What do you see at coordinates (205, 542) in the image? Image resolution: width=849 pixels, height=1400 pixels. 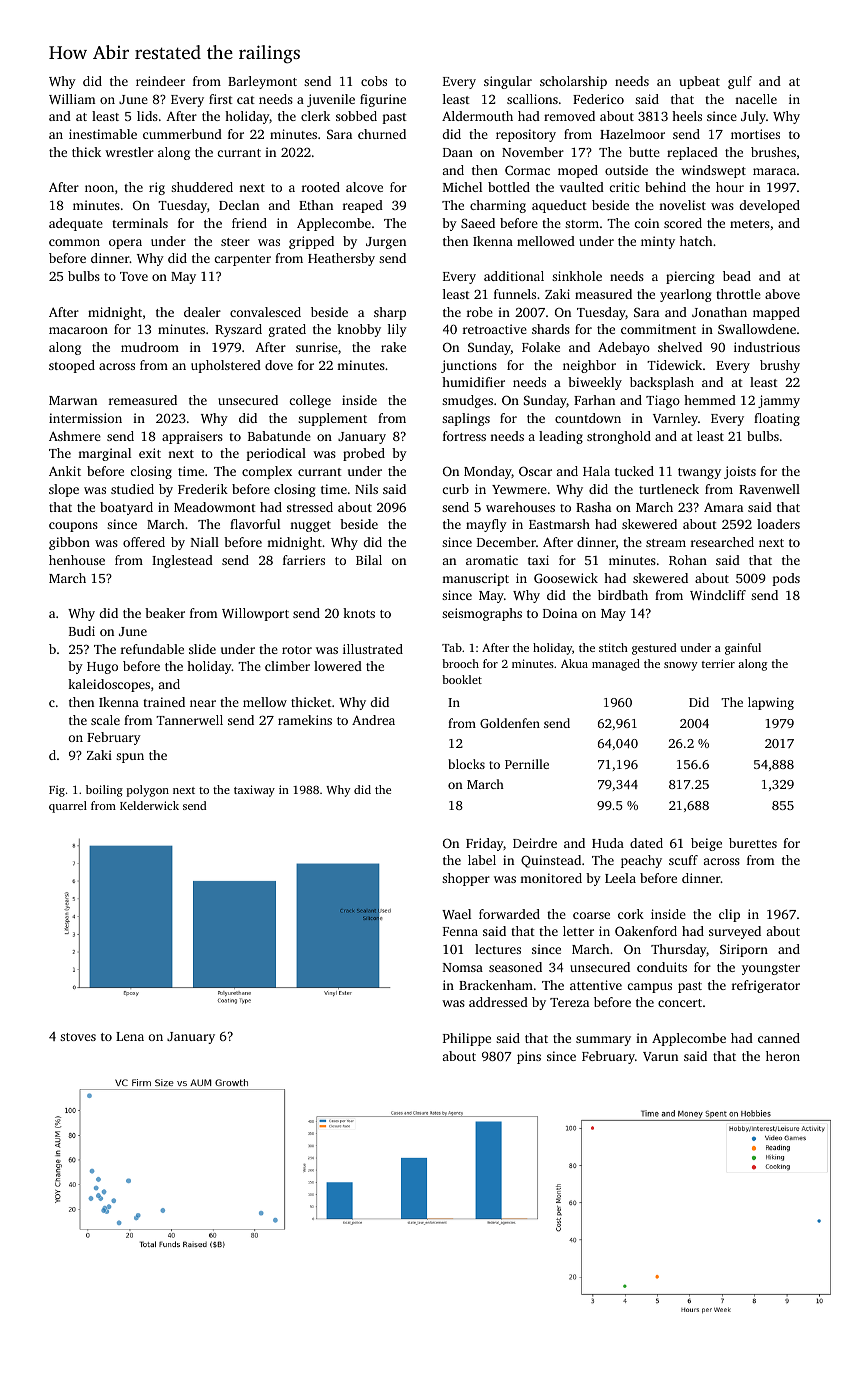 I see `Niall` at bounding box center [205, 542].
